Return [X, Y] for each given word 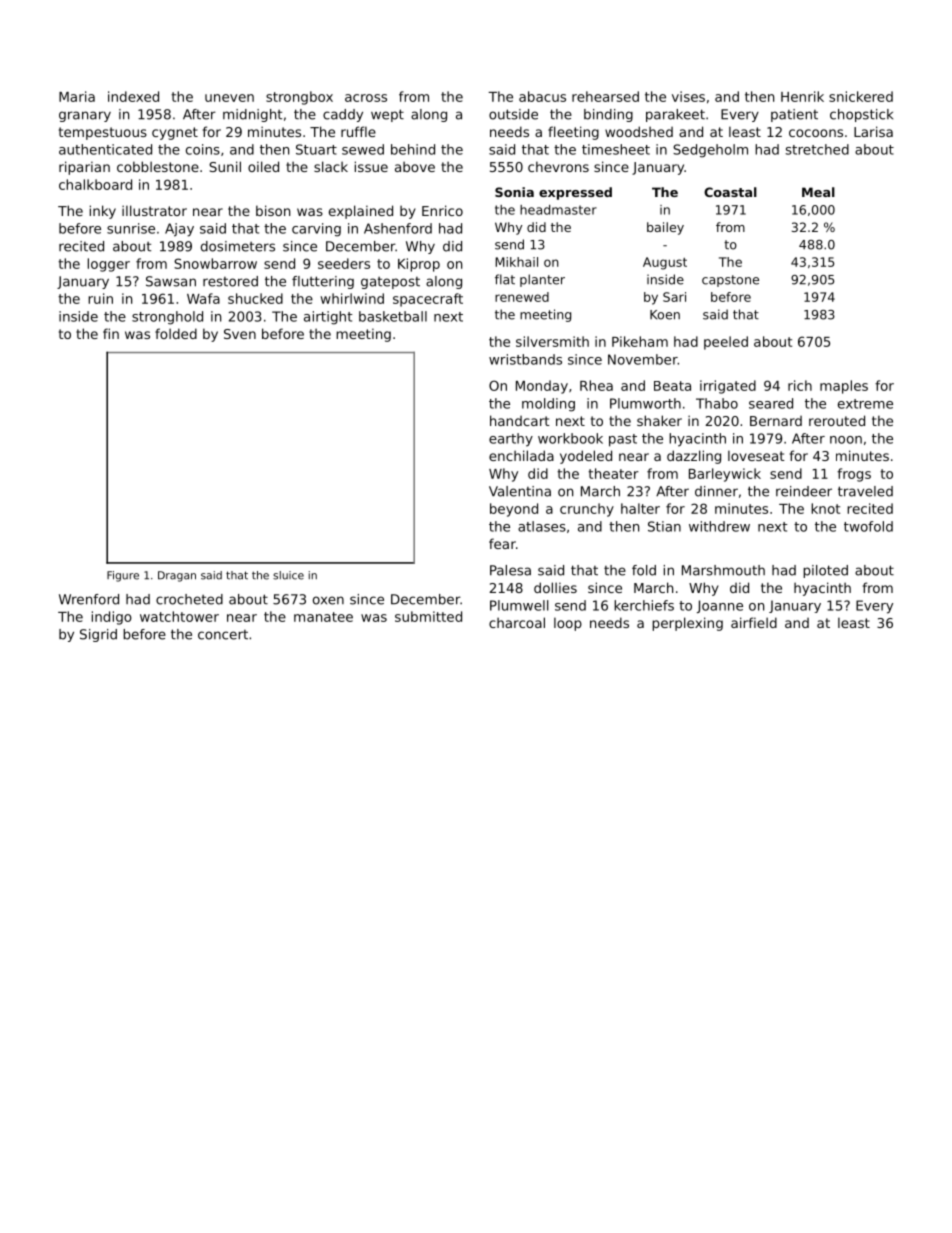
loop [568, 624]
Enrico [442, 210]
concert [223, 635]
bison [273, 210]
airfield [754, 622]
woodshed [639, 131]
